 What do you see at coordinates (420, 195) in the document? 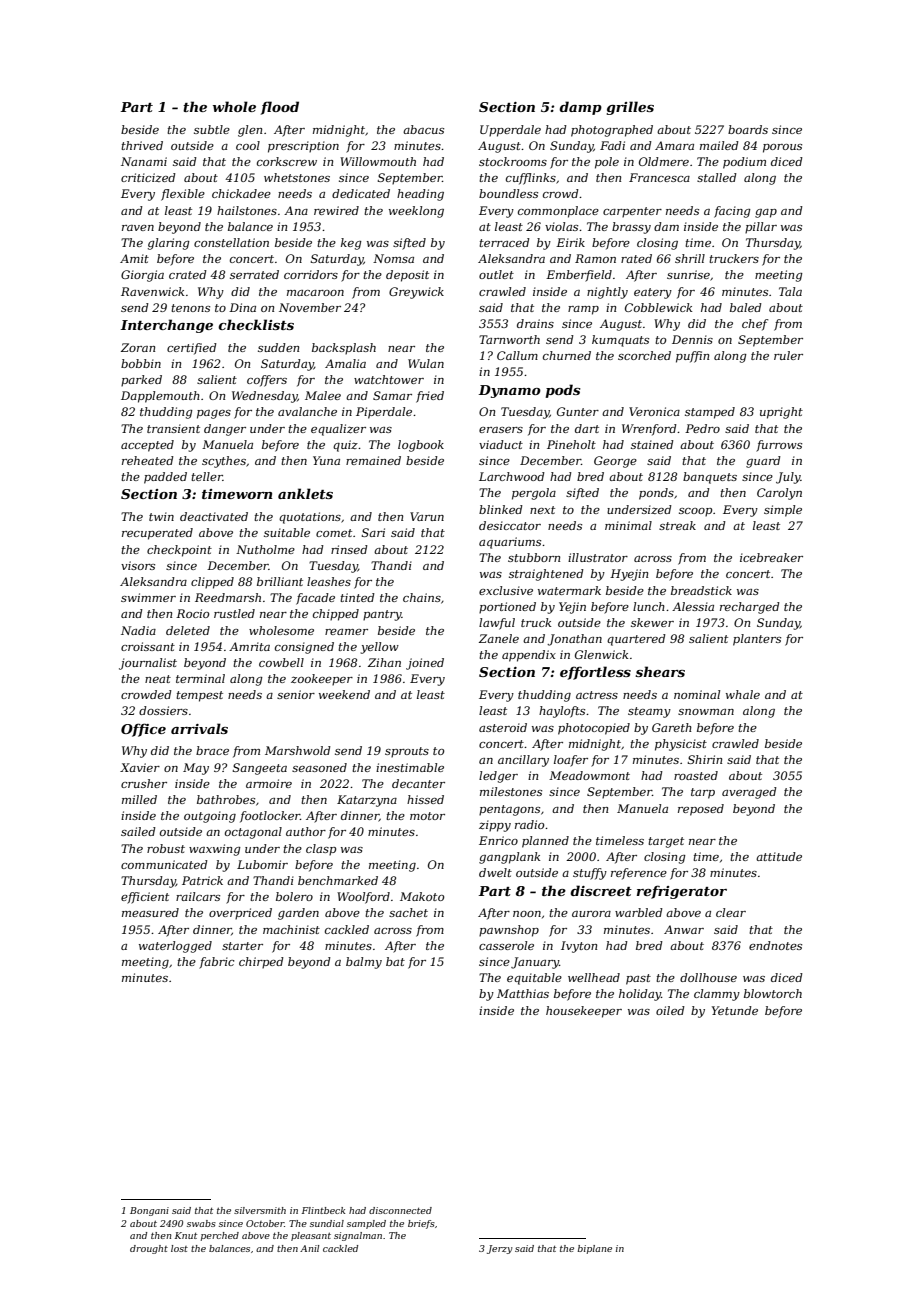
I see `heading` at bounding box center [420, 195].
